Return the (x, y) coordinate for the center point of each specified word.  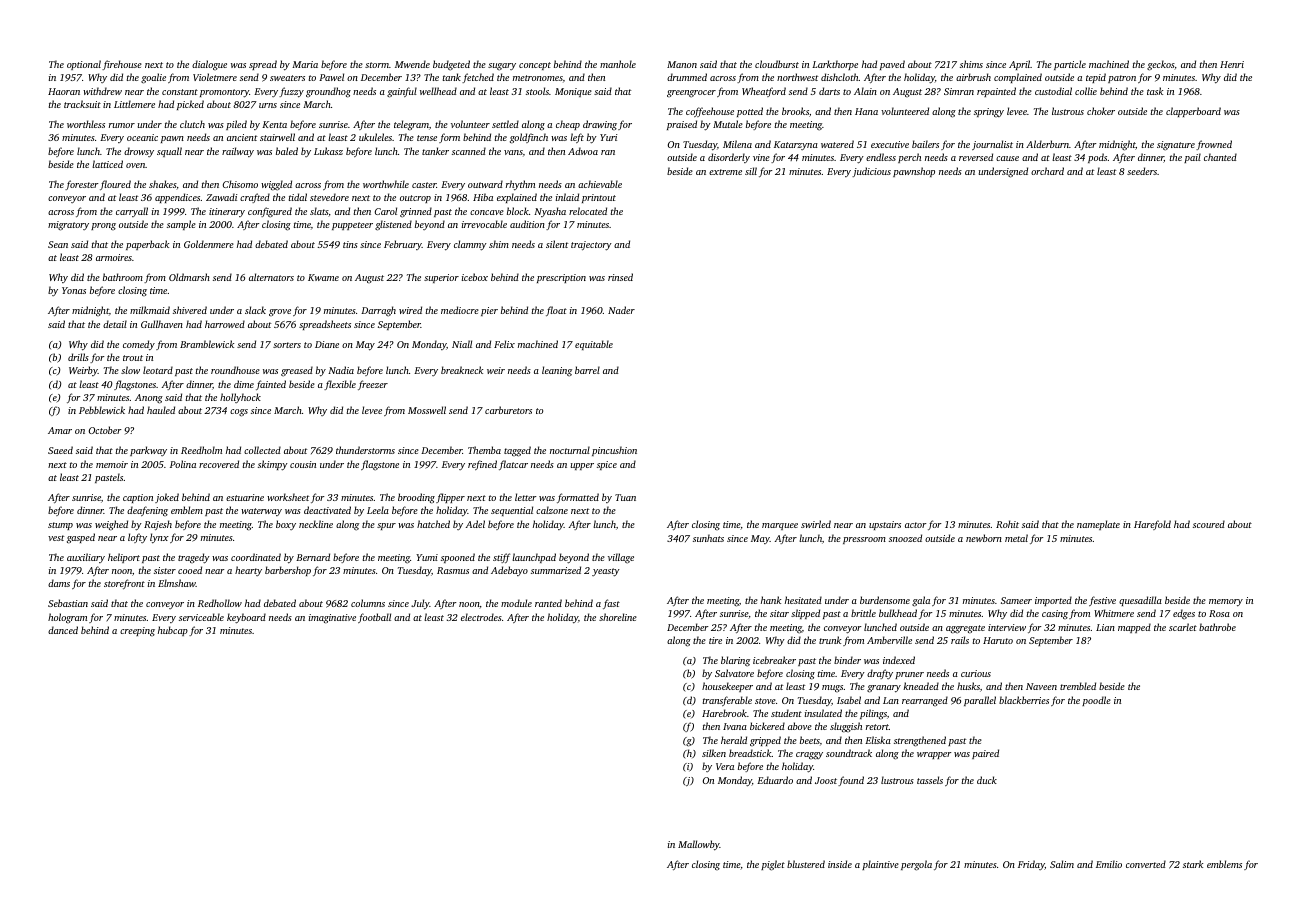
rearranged (925, 701)
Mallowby (699, 845)
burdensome (885, 600)
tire (715, 640)
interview (1007, 627)
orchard (1047, 171)
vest (56, 538)
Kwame (323, 277)
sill (751, 171)
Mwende (412, 64)
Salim (1062, 864)
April (1020, 65)
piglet (773, 865)
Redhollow (220, 603)
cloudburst (777, 64)
